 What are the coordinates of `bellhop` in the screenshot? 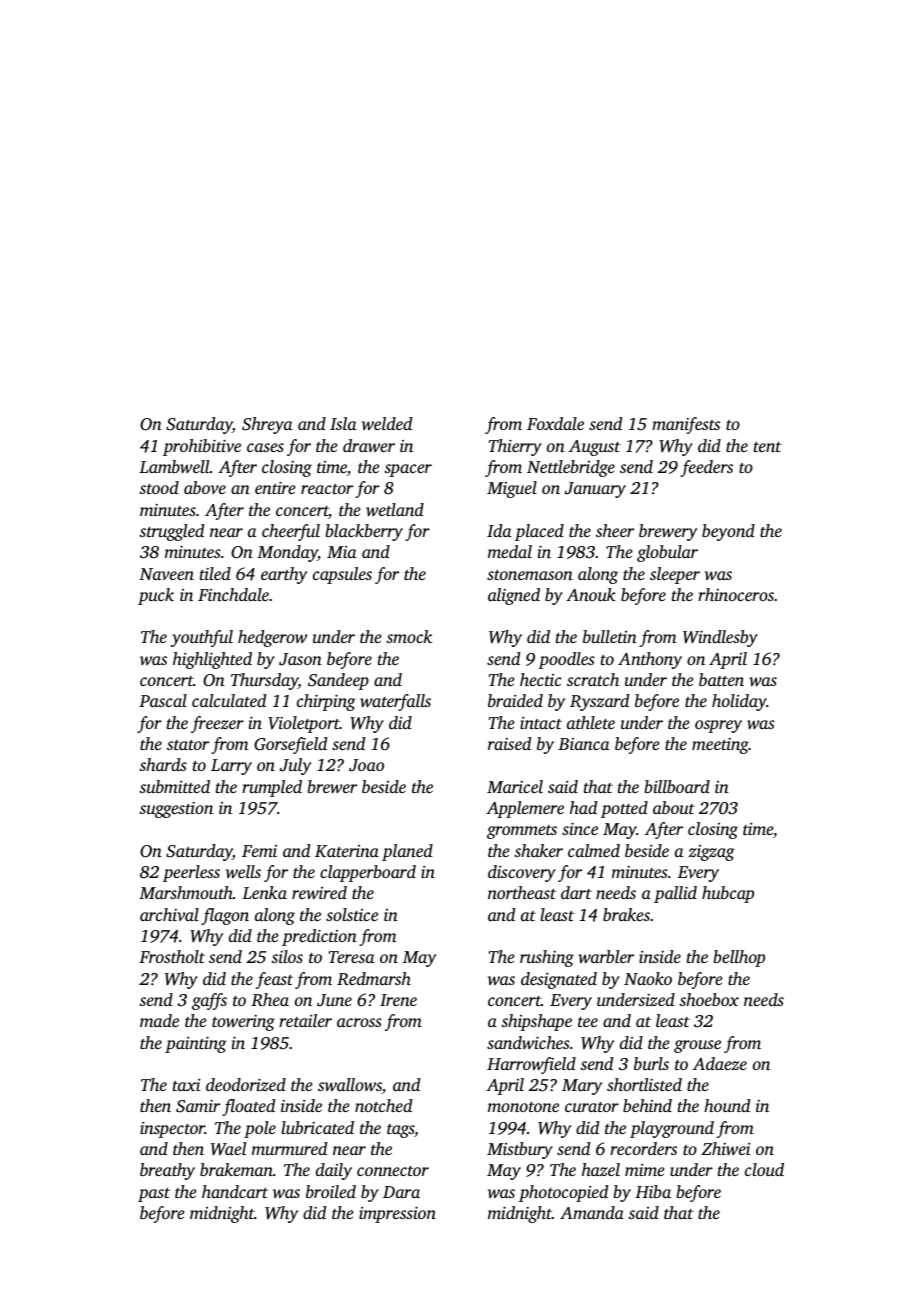 It's located at (739, 958).
